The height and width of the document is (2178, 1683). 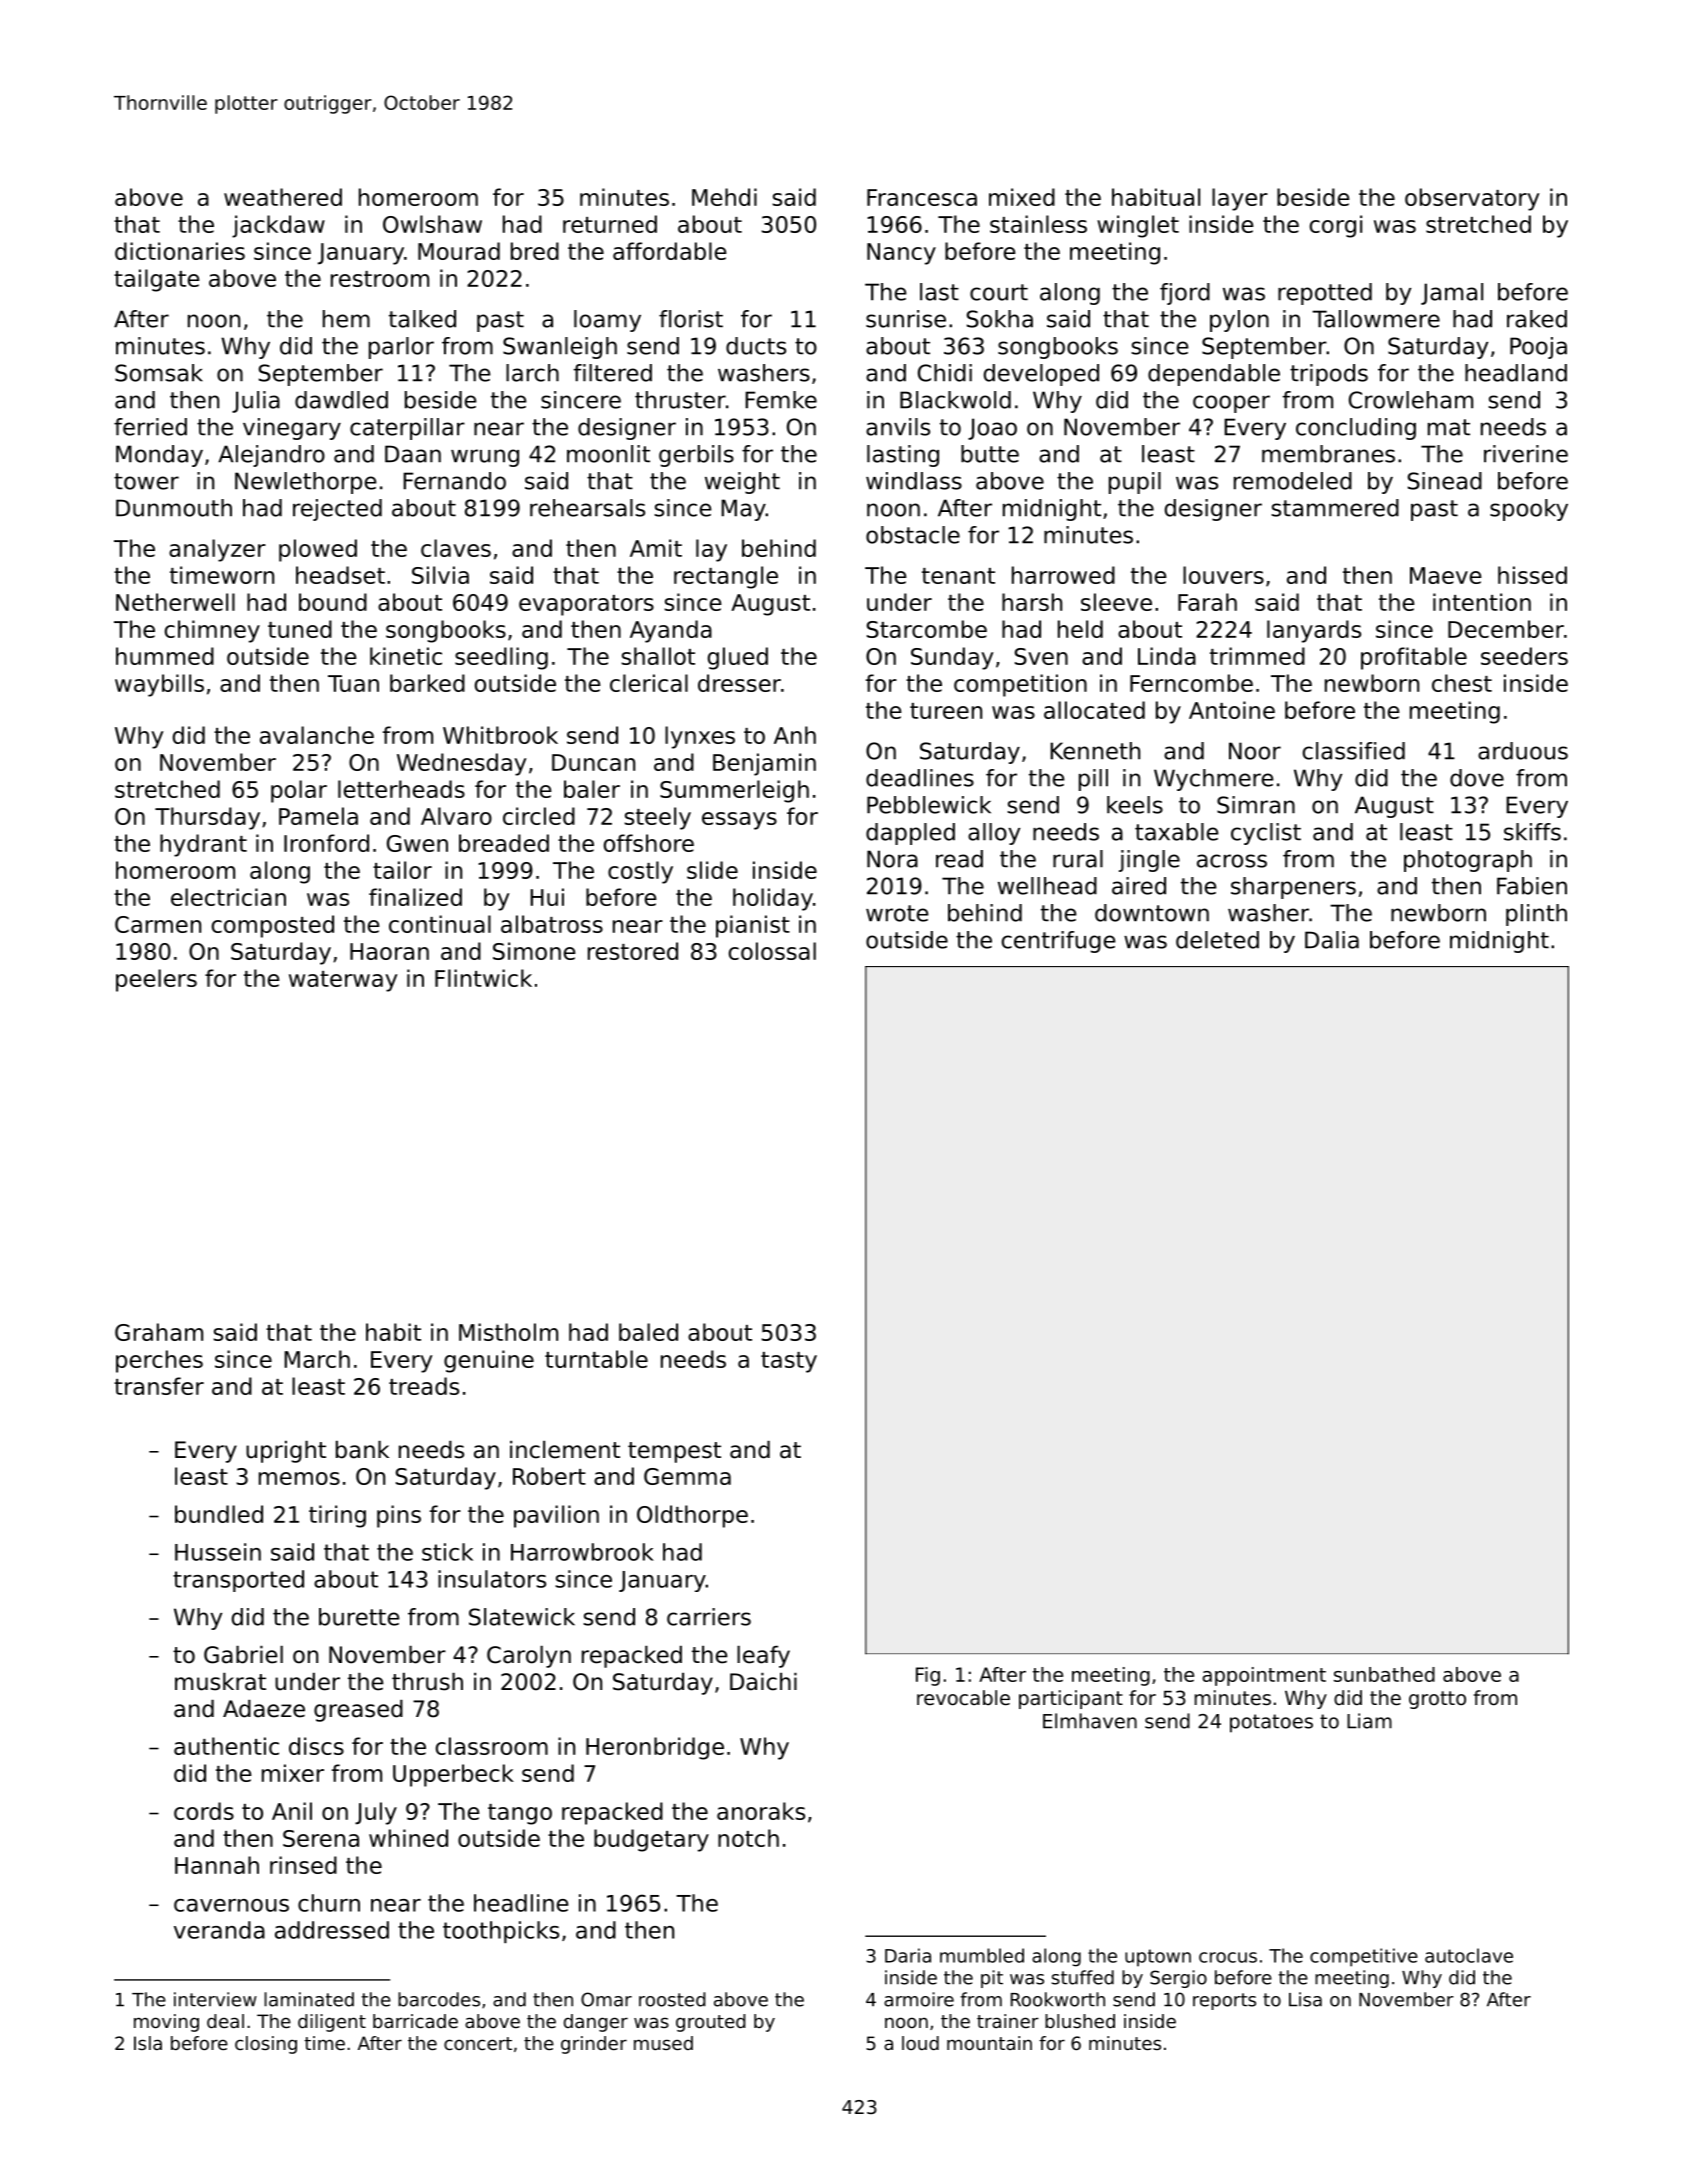 What do you see at coordinates (906, 319) in the document?
I see `sunrise` at bounding box center [906, 319].
